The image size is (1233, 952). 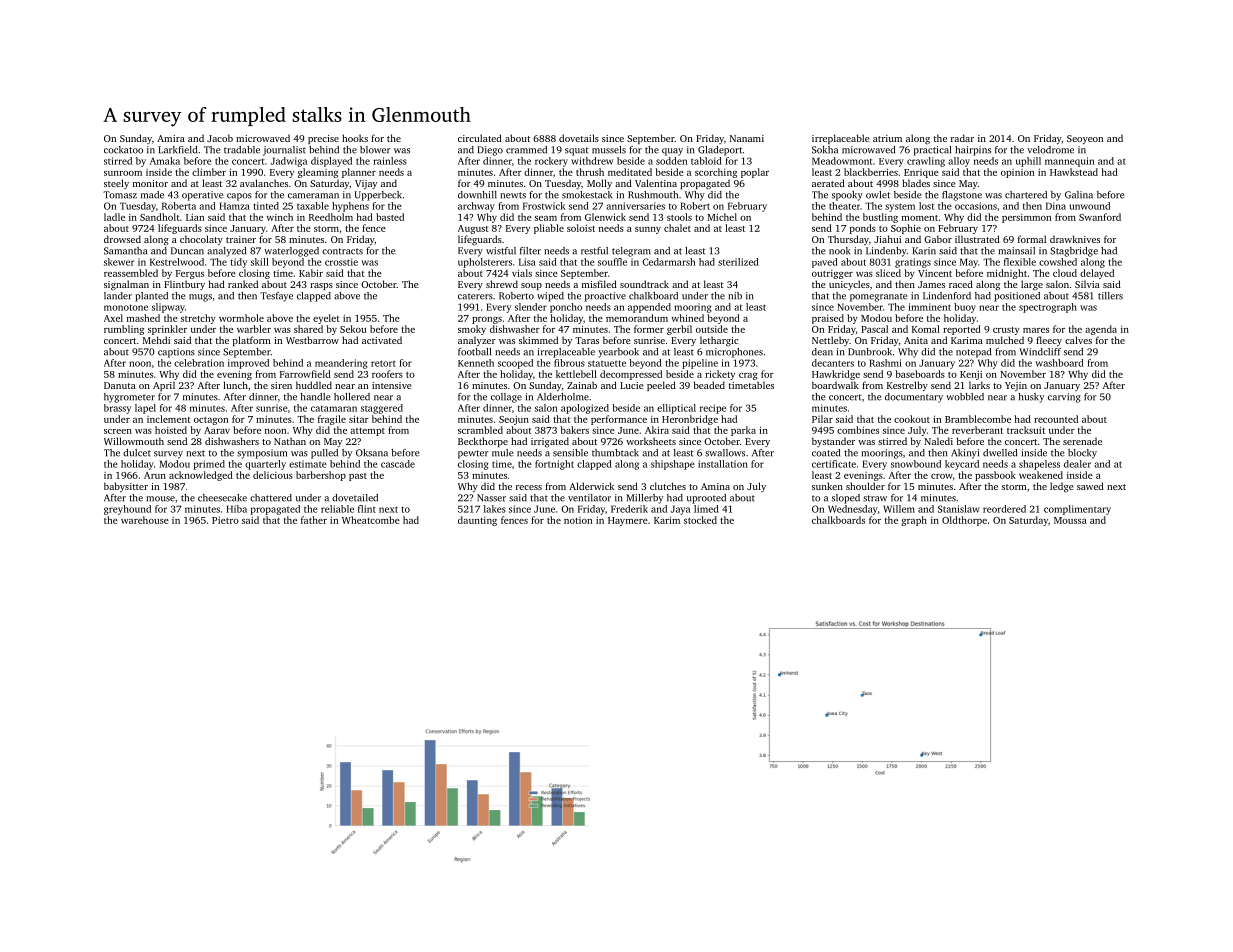 What do you see at coordinates (835, 385) in the screenshot?
I see `boardwalk` at bounding box center [835, 385].
